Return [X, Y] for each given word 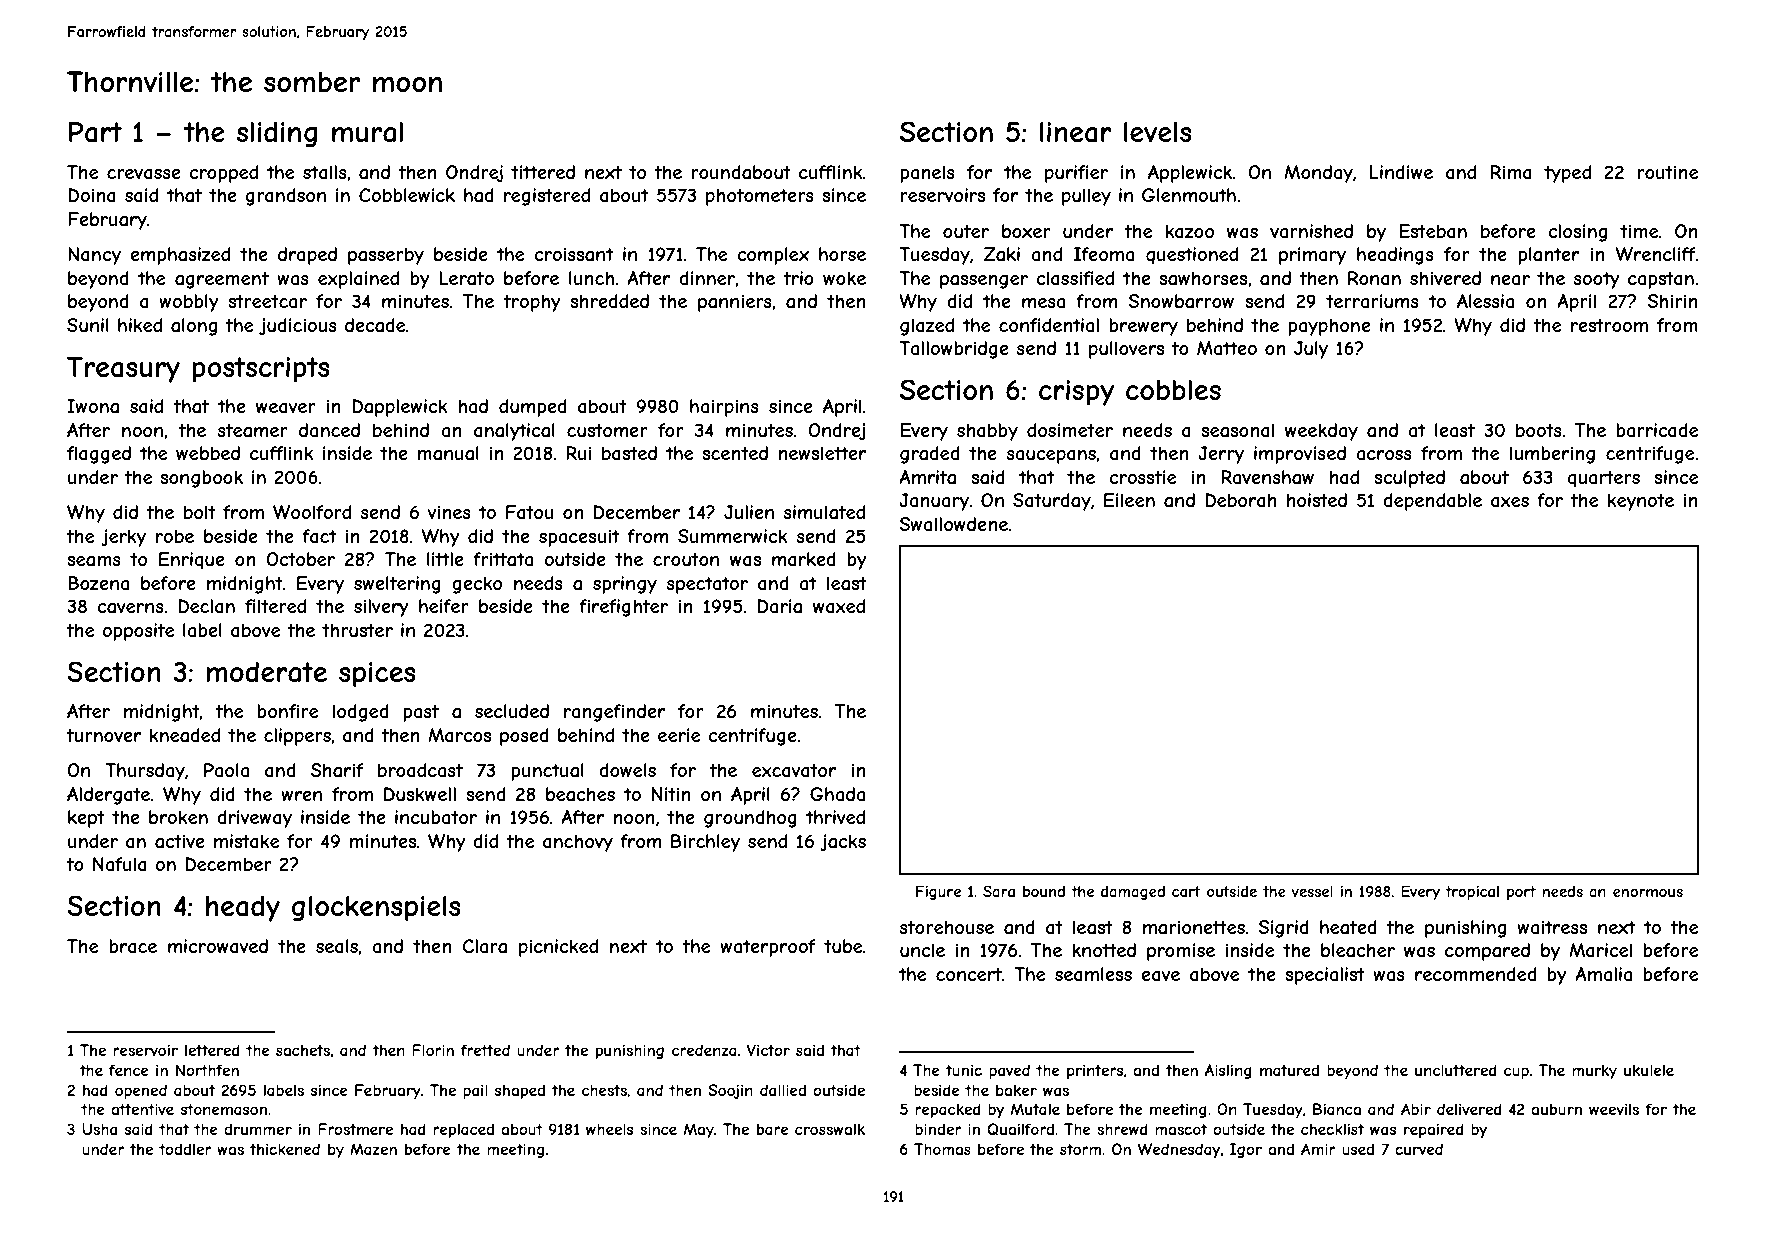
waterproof [768, 948]
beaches [580, 794]
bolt [200, 512]
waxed [839, 606]
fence [129, 1070]
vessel [1312, 891]
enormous [1648, 892]
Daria [780, 606]
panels [927, 174]
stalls [325, 172]
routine [1667, 172]
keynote [1641, 502]
